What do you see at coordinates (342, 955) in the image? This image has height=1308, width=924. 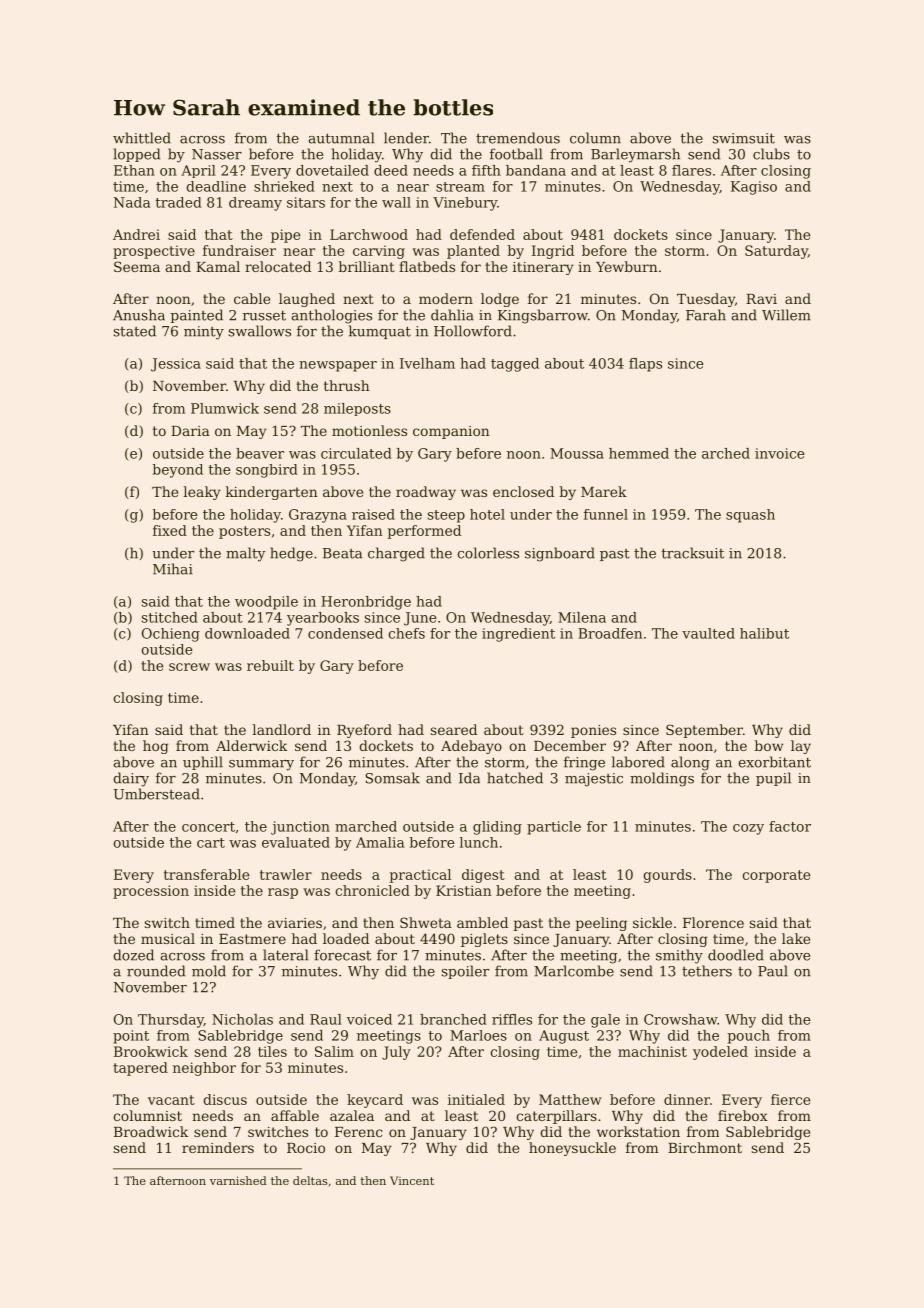 I see `forecast` at bounding box center [342, 955].
